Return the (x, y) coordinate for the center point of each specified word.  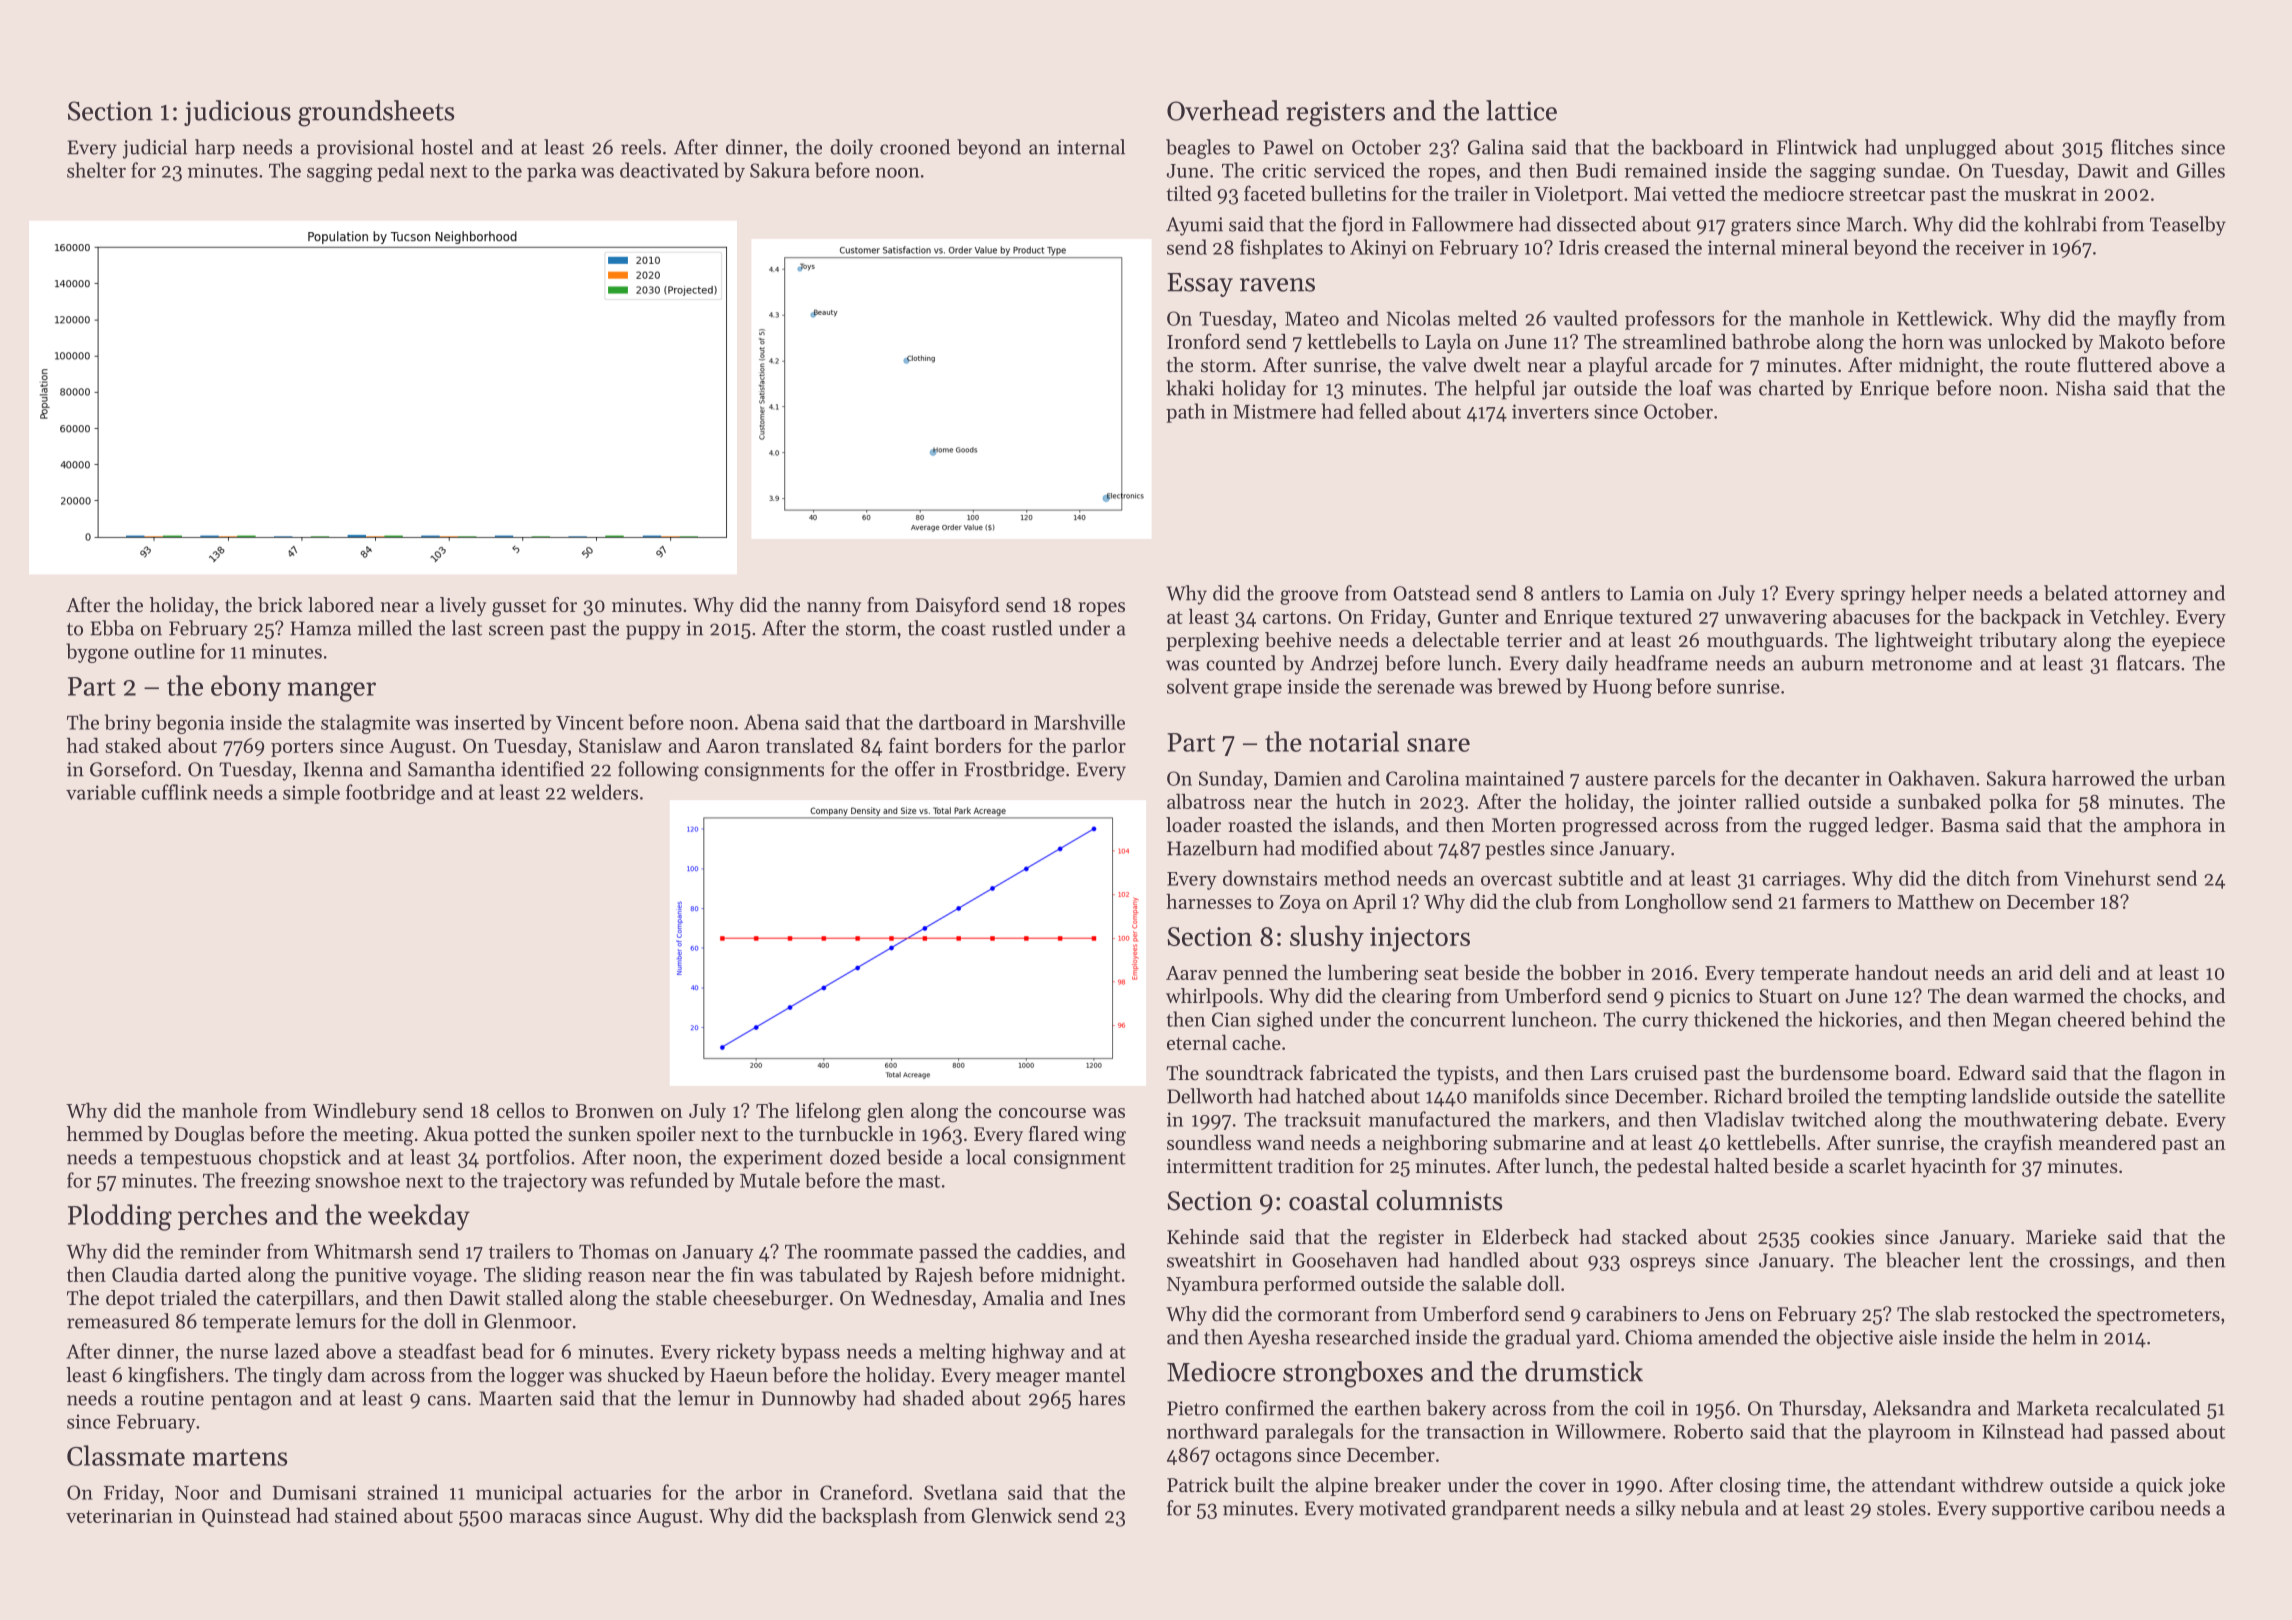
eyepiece (2188, 642)
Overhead (1223, 110)
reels (641, 147)
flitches (2142, 147)
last (467, 628)
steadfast (437, 1351)
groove (1309, 597)
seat (1441, 973)
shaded (933, 1398)
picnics (1700, 998)
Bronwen (614, 1111)
